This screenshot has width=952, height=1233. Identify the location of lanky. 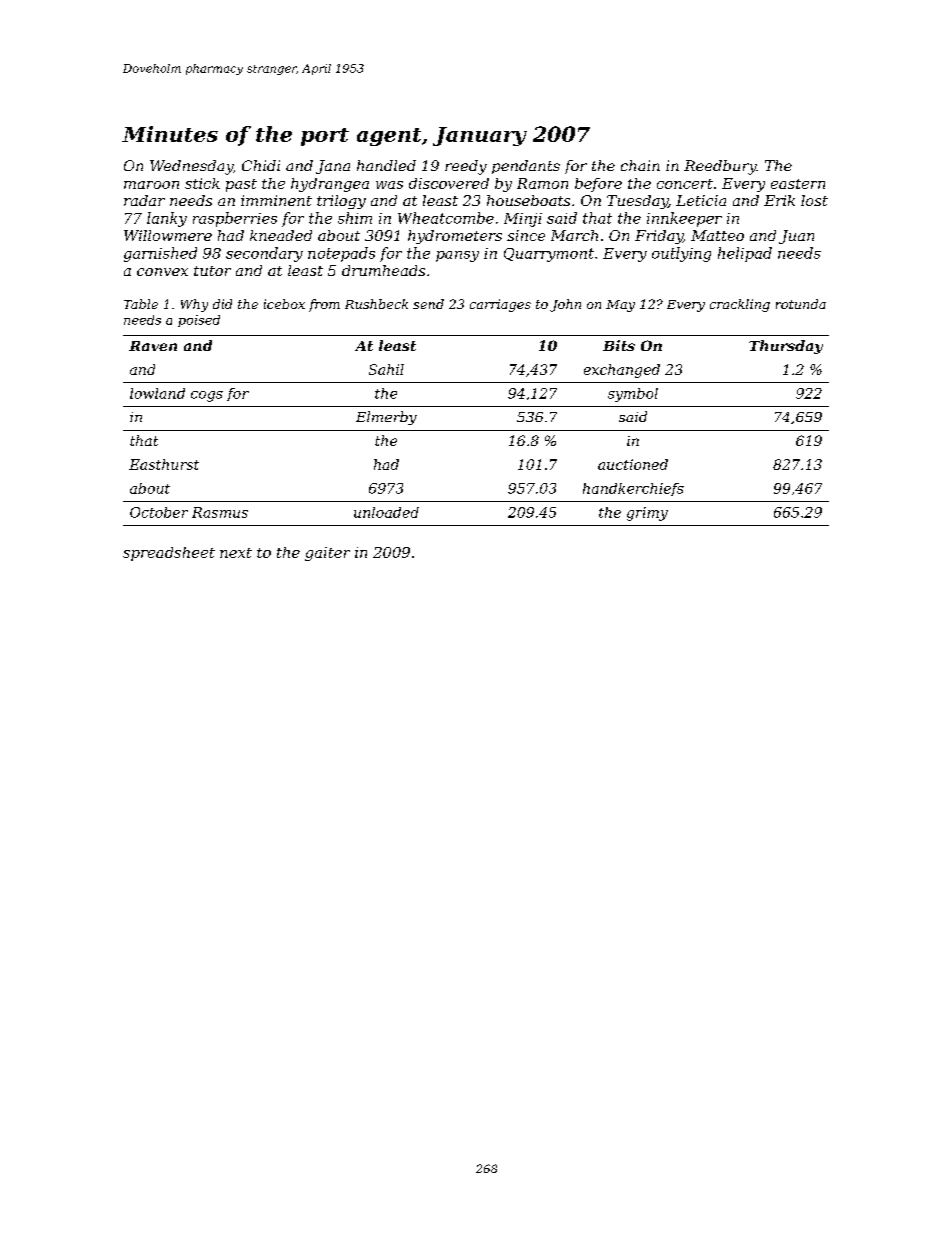
(167, 219).
